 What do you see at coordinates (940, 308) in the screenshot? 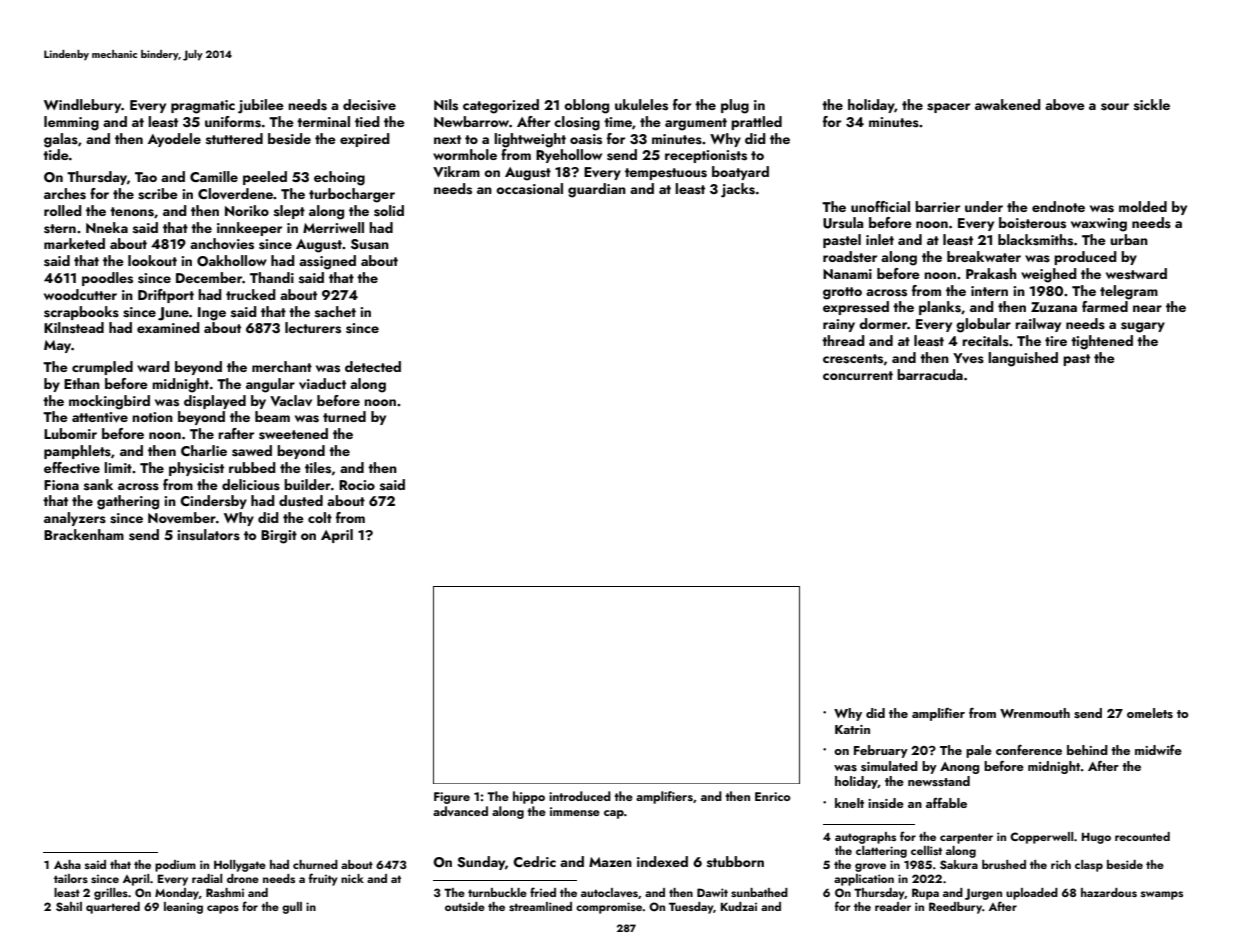
I see `planks` at bounding box center [940, 308].
